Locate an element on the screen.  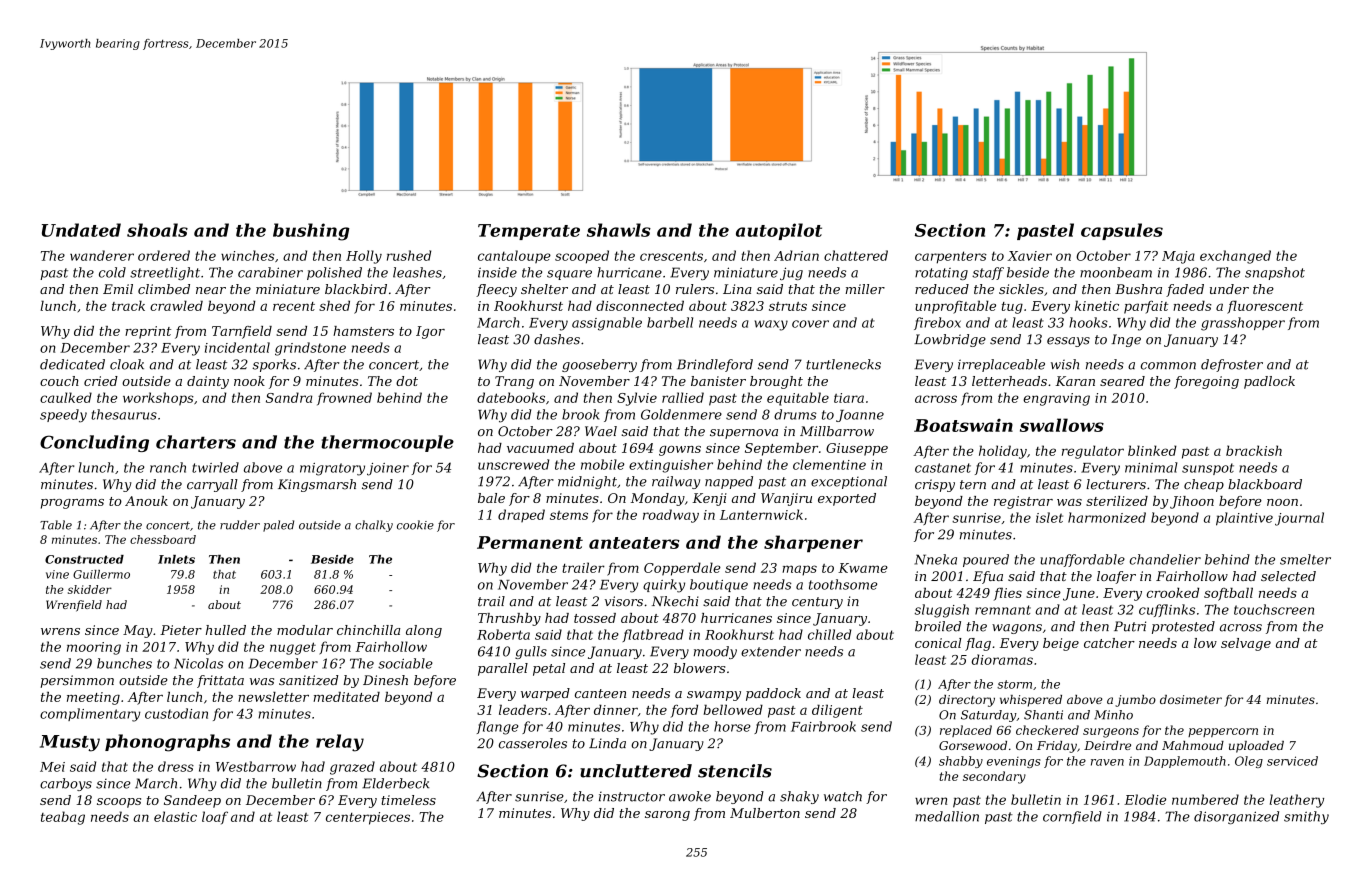
Adrian is located at coordinates (796, 255).
